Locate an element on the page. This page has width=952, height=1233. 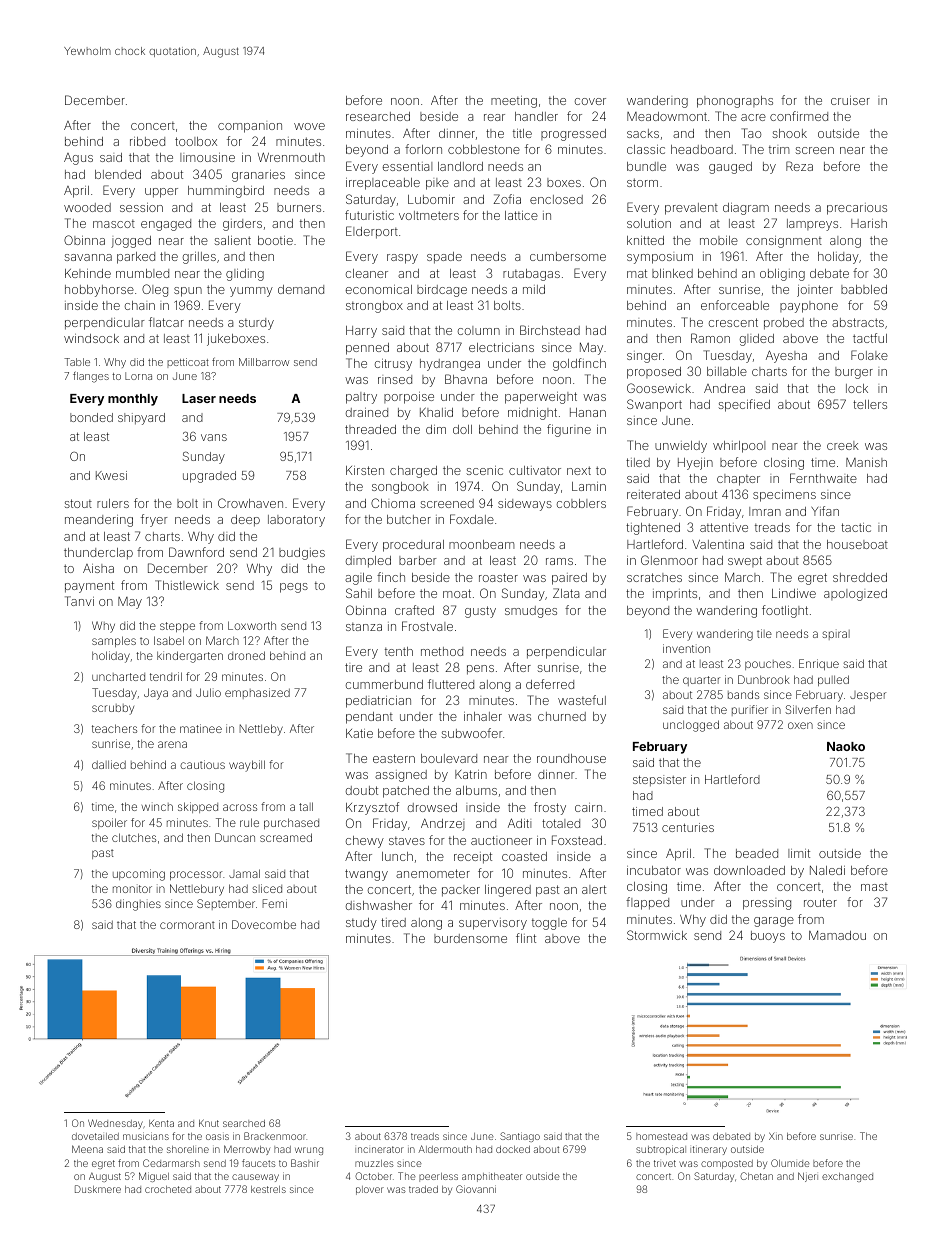
windsock is located at coordinates (91, 338).
